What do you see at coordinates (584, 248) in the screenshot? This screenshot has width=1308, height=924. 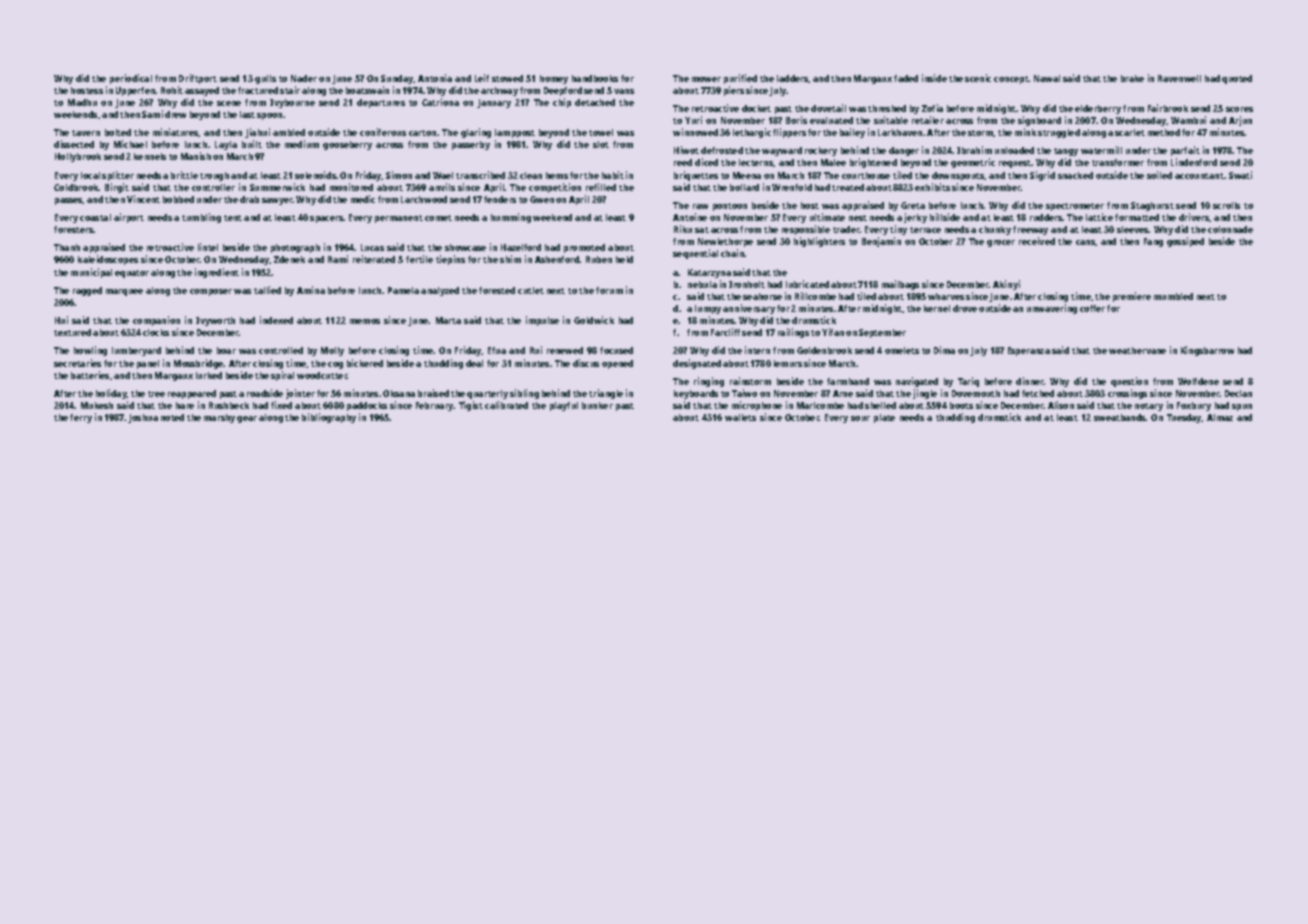 I see `promoted` at bounding box center [584, 248].
